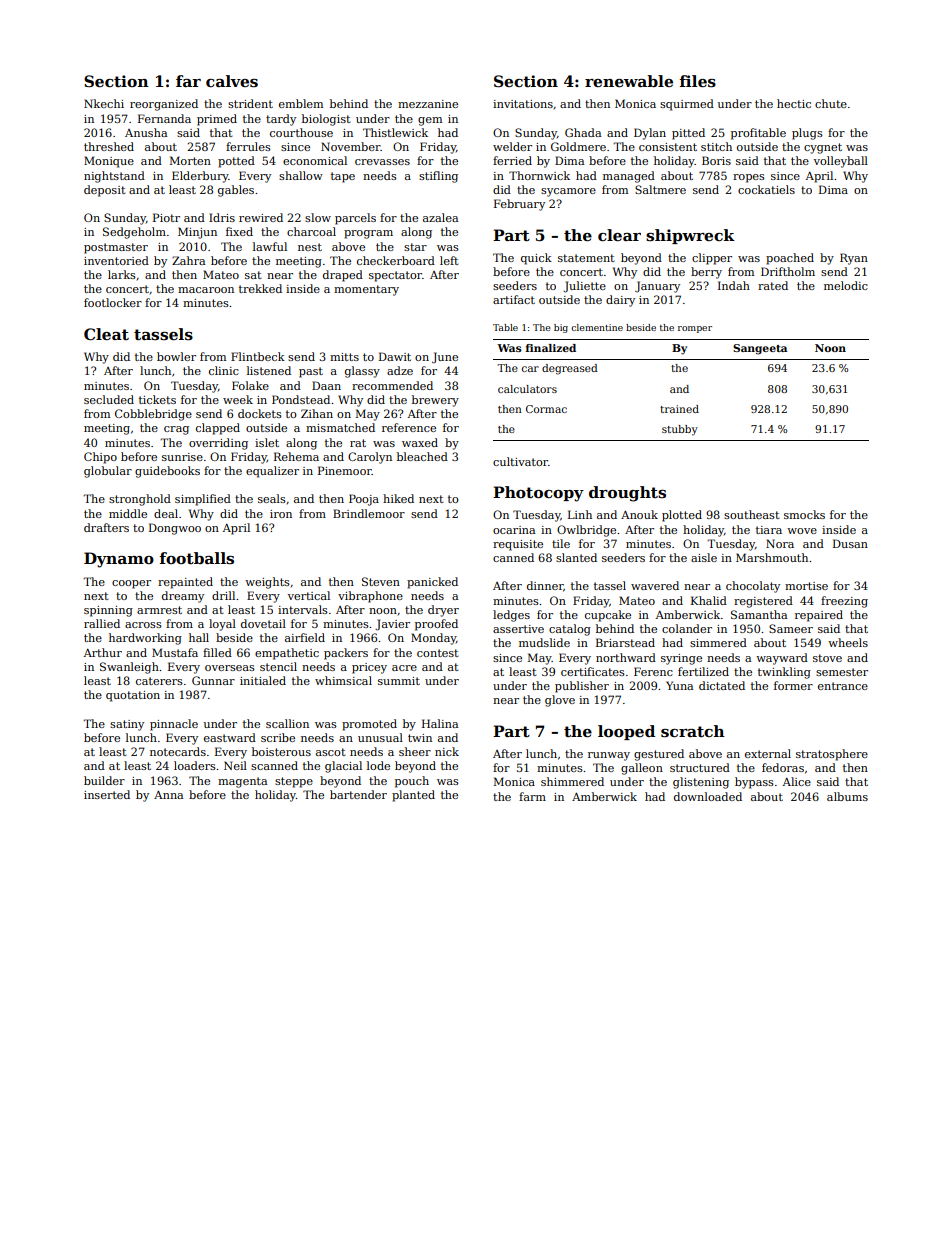 The width and height of the page is (952, 1233). Describe the element at coordinates (680, 430) in the page. I see `stubby` at that location.
